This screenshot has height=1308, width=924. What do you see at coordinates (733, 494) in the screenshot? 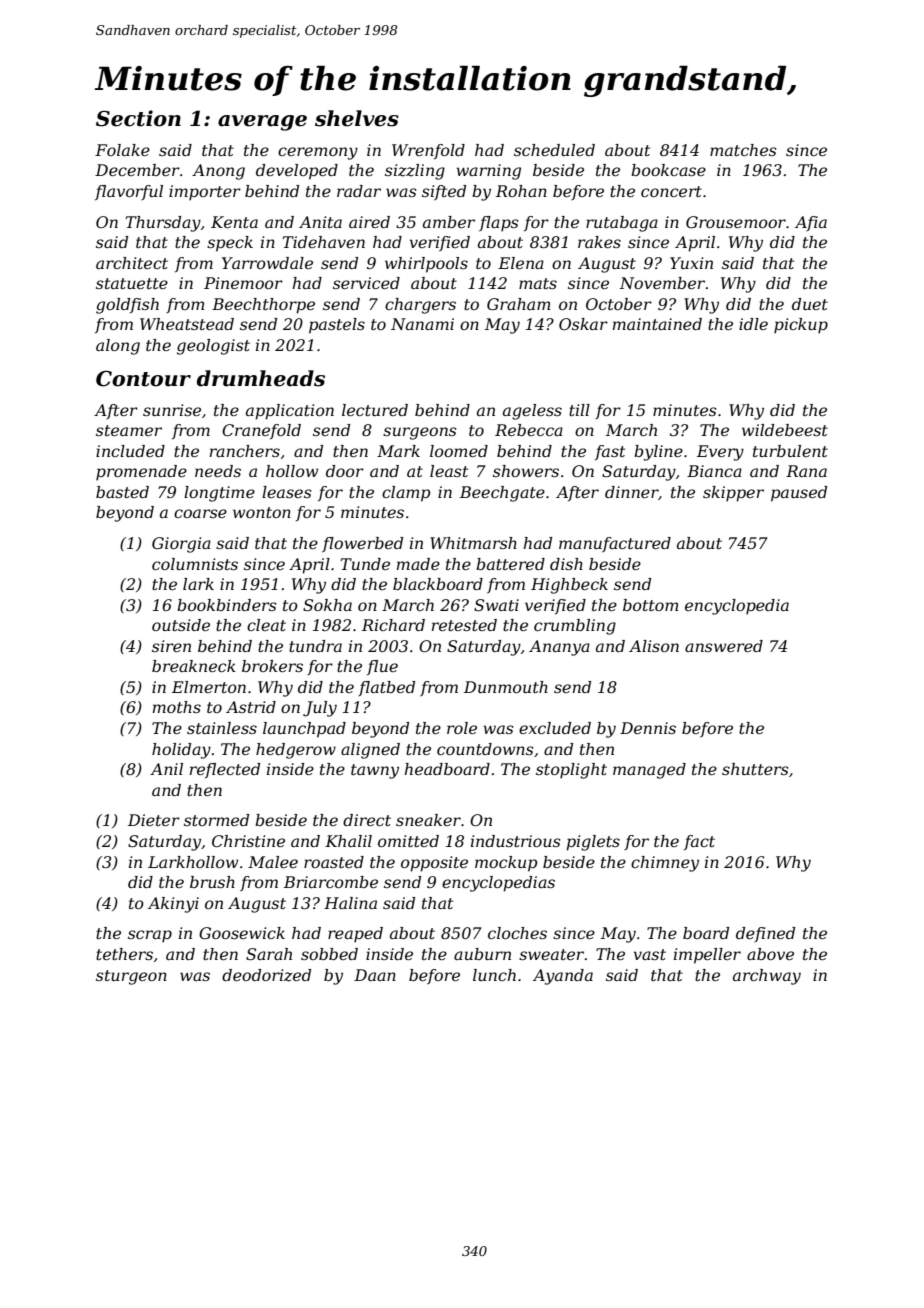
I see `skipper` at bounding box center [733, 494].
